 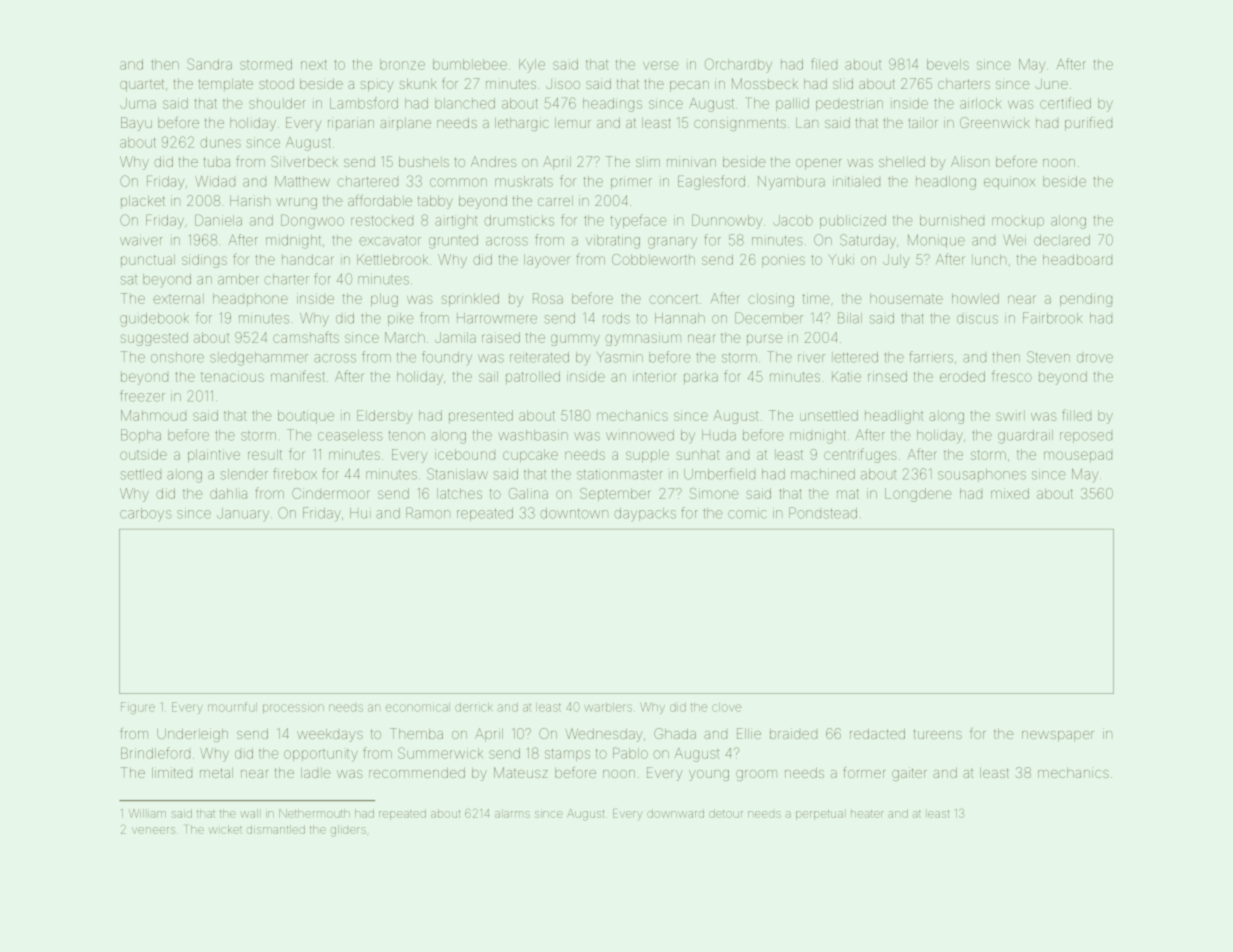 I want to click on slid, so click(x=843, y=83).
